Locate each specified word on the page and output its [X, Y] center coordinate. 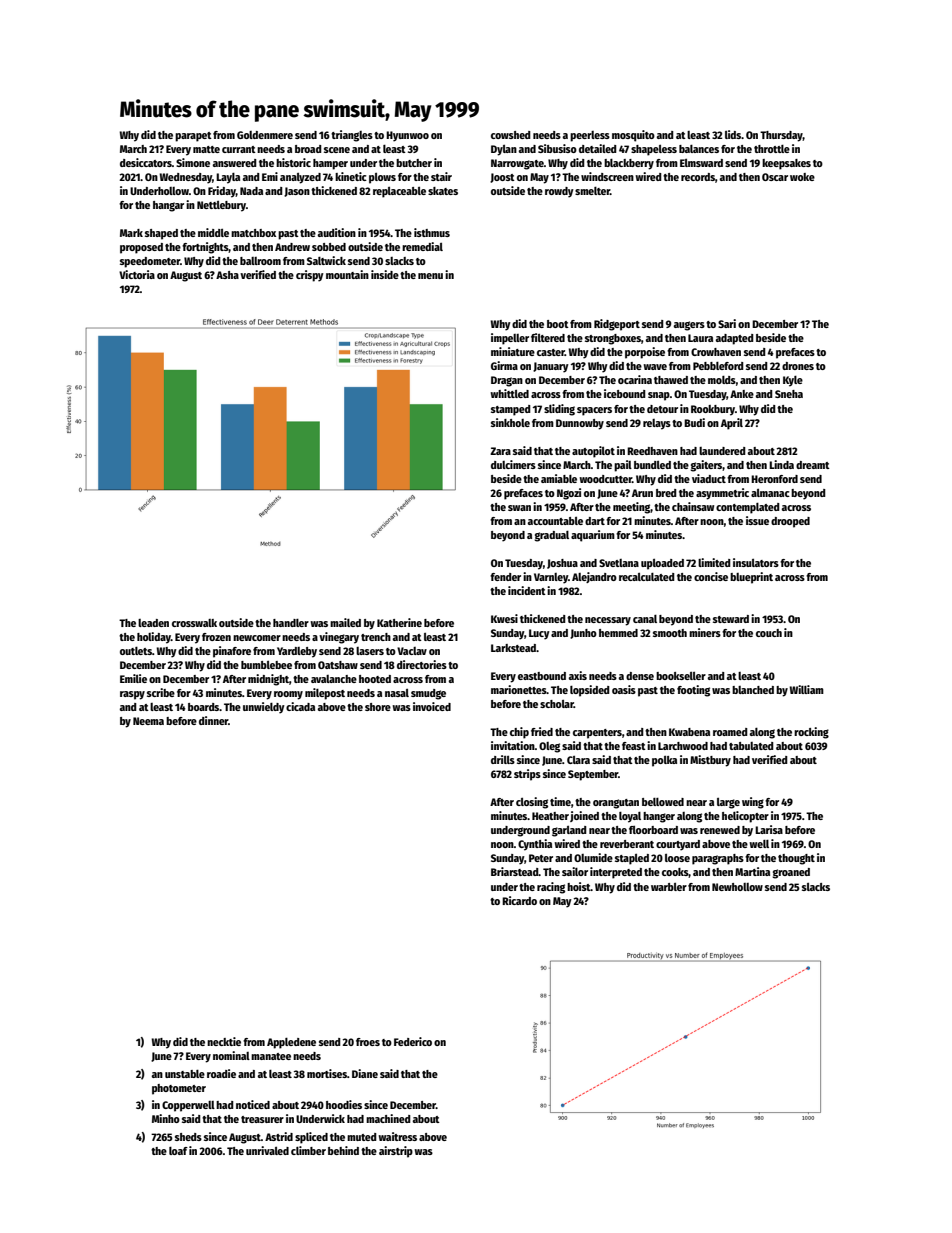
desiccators [146, 162]
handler [291, 623]
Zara [500, 451]
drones [798, 366]
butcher [414, 163]
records [698, 177]
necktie [224, 1041]
